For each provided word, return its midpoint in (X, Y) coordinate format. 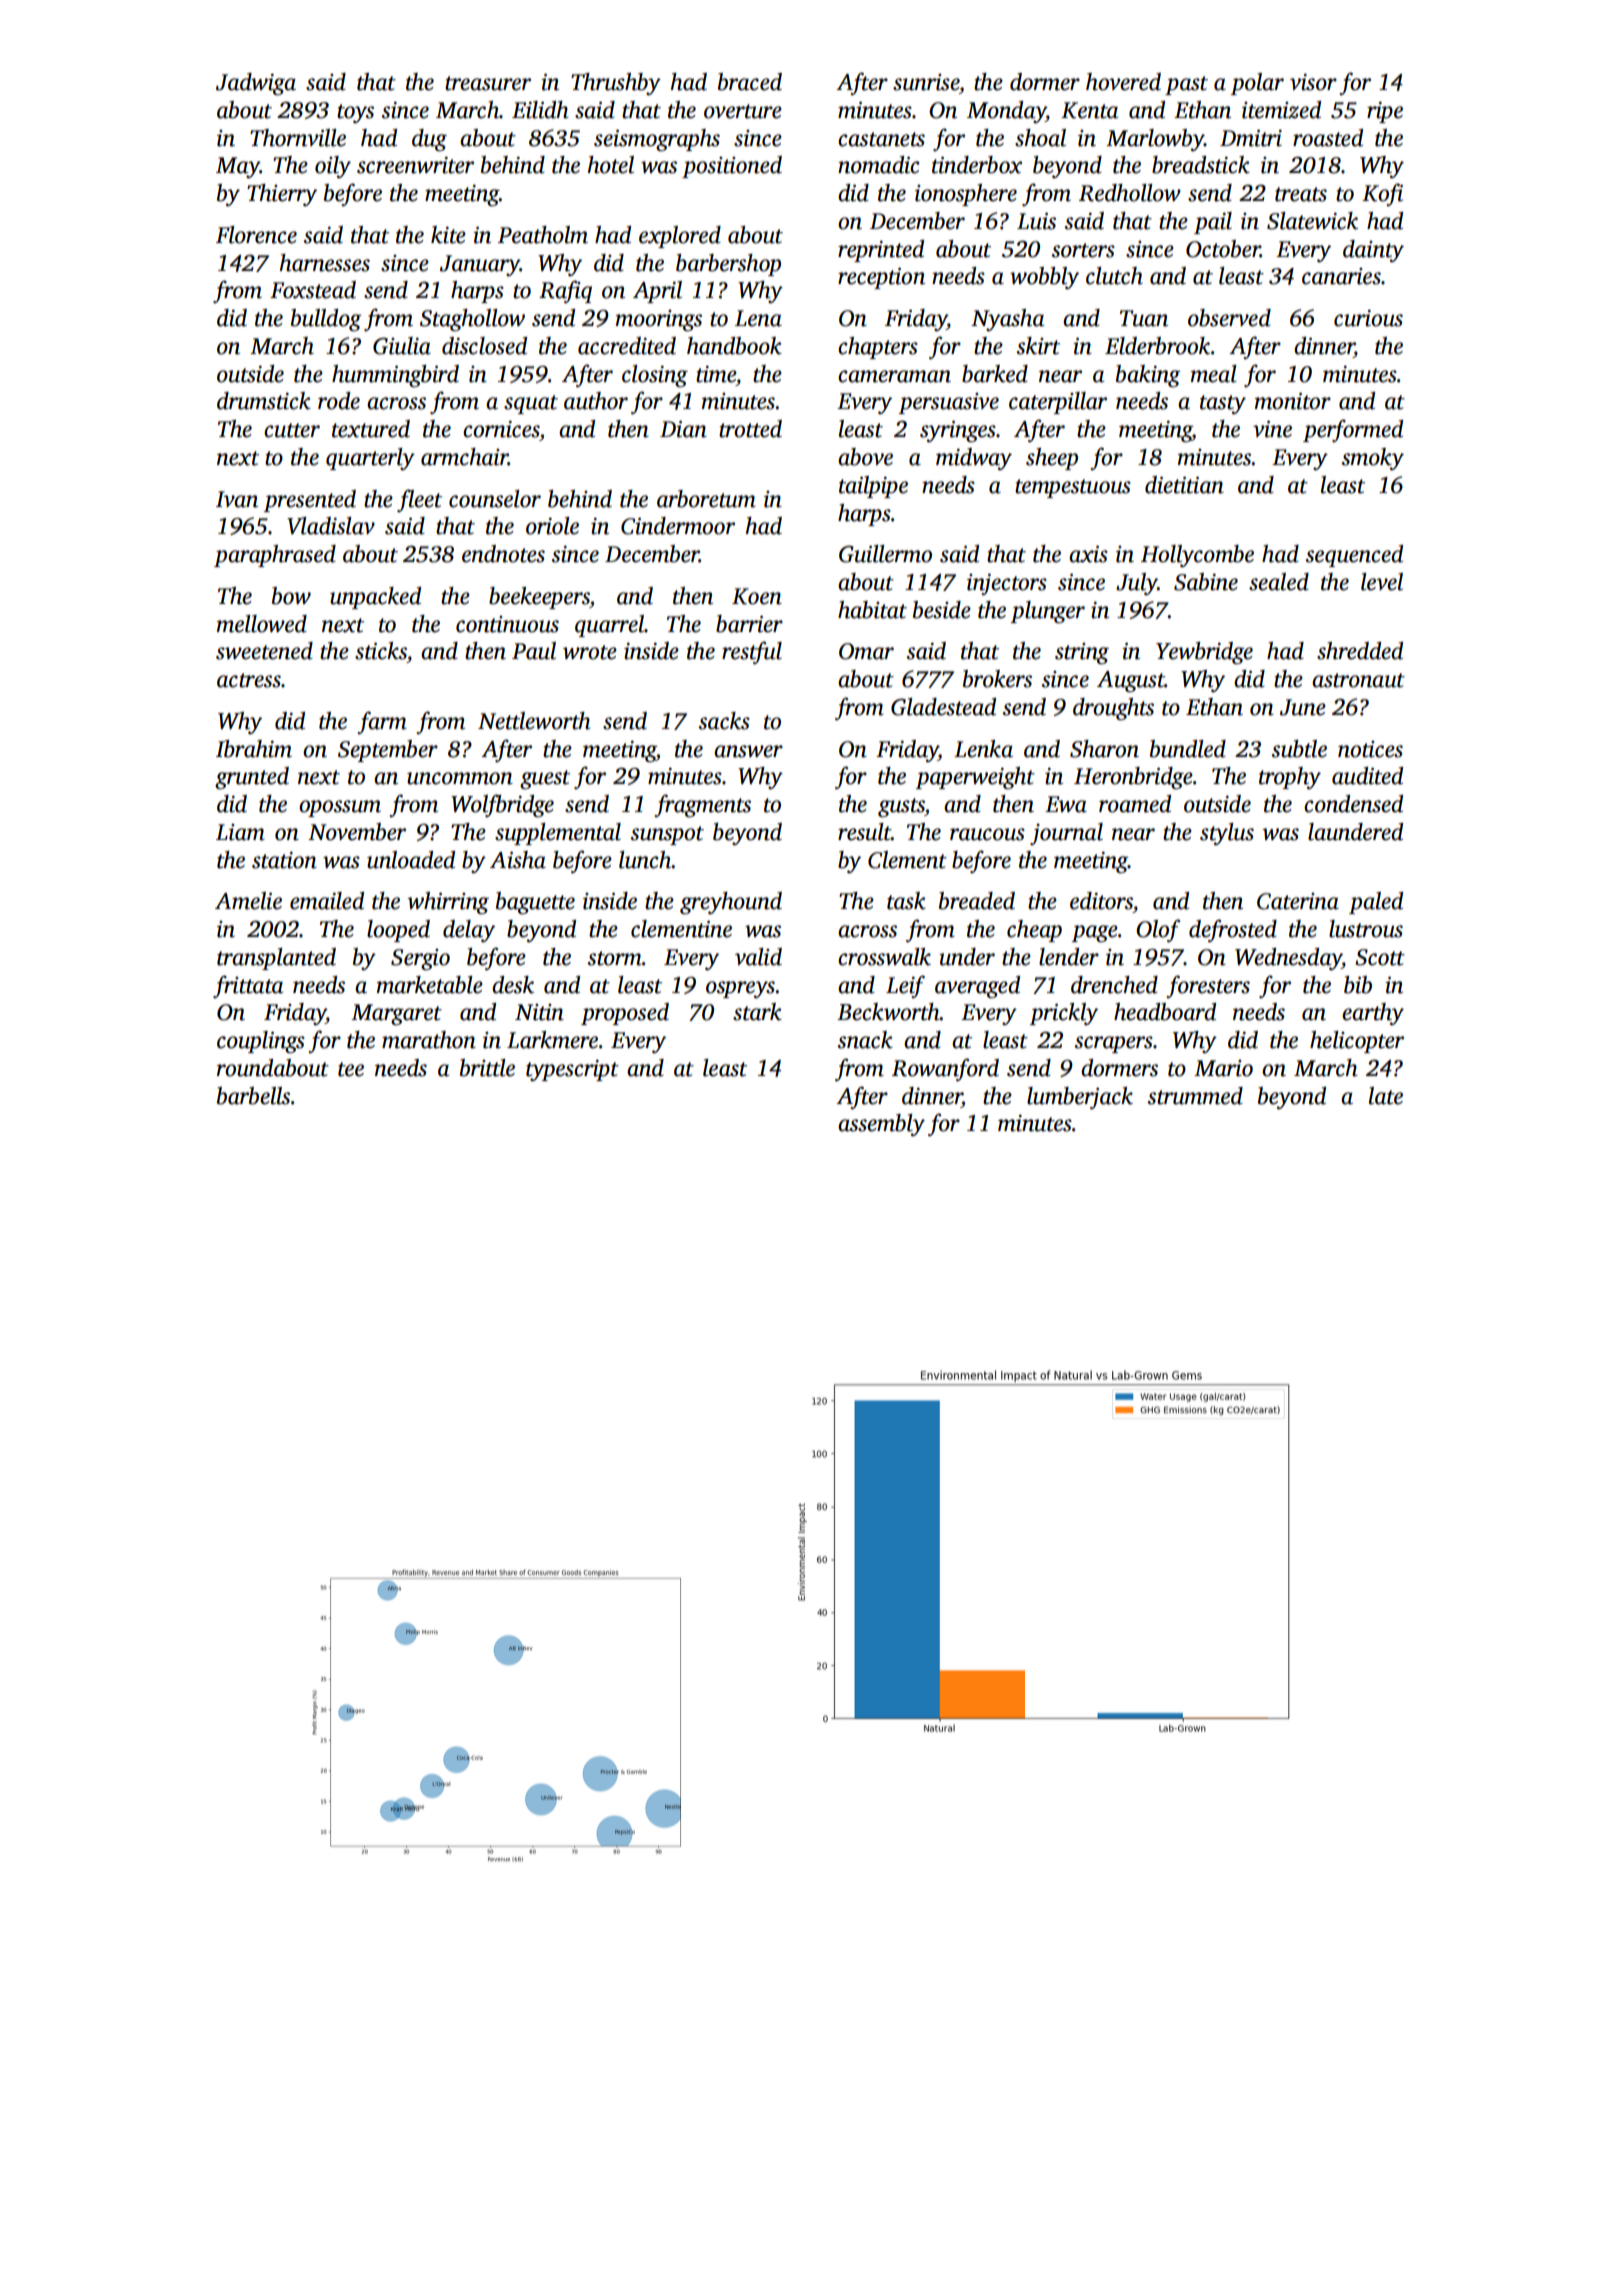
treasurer (488, 83)
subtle (1299, 749)
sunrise (926, 82)
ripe (1385, 112)
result (864, 832)
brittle (487, 1068)
